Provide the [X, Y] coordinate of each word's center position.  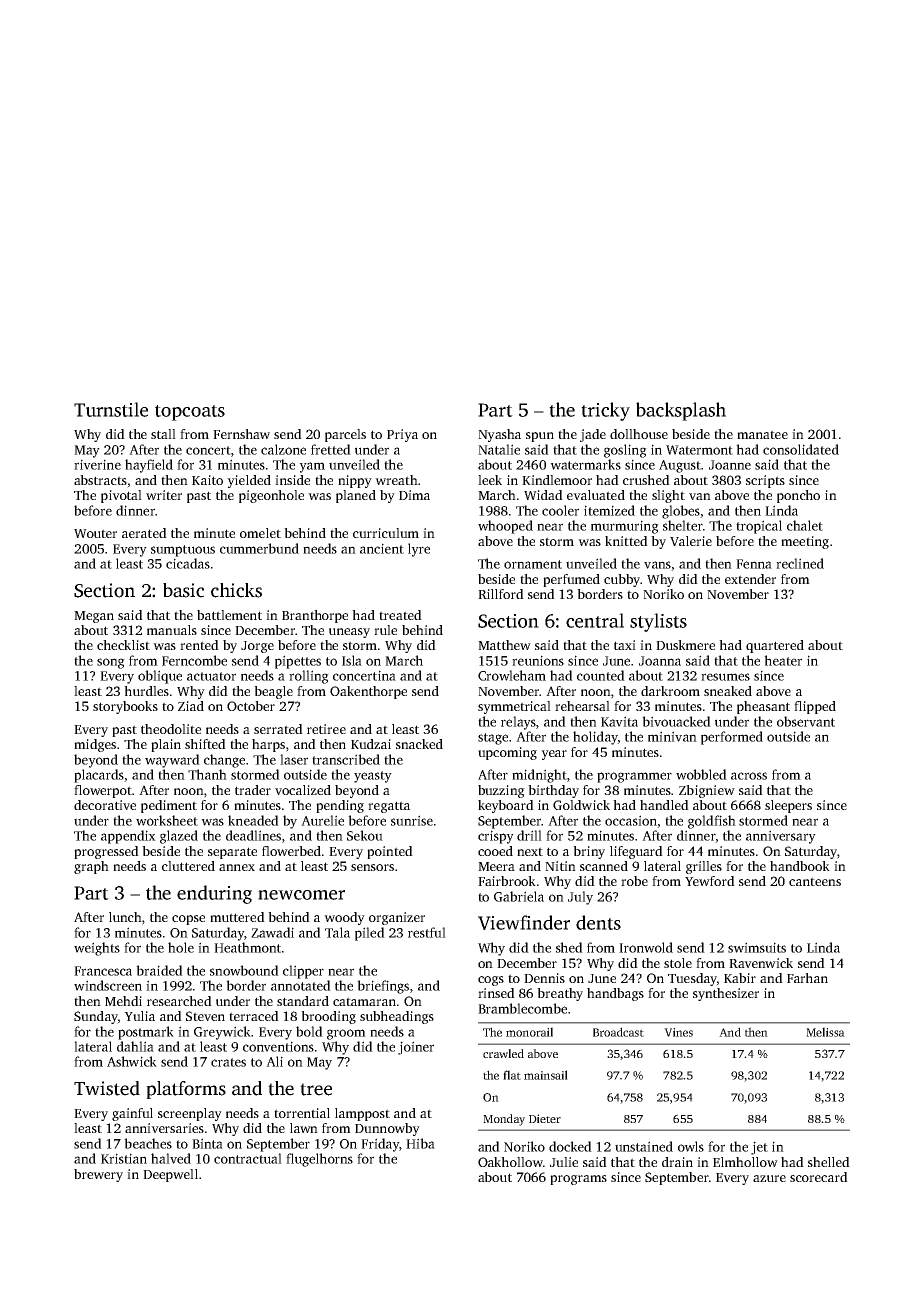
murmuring [625, 527]
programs [578, 1180]
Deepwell [170, 1175]
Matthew [504, 645]
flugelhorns [319, 1160]
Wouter [95, 533]
